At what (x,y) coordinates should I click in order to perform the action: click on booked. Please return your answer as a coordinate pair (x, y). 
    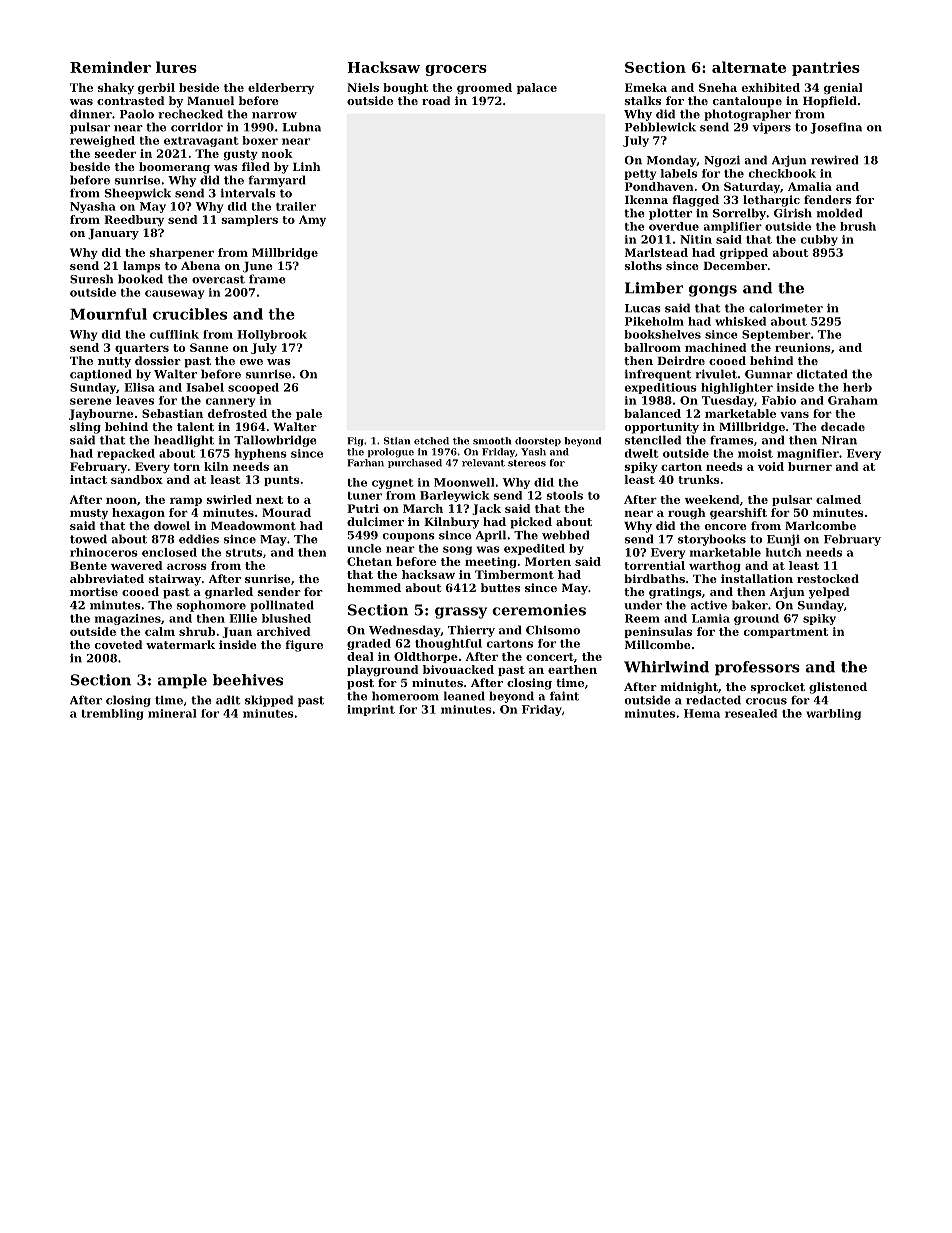
    Looking at the image, I should click on (140, 279).
